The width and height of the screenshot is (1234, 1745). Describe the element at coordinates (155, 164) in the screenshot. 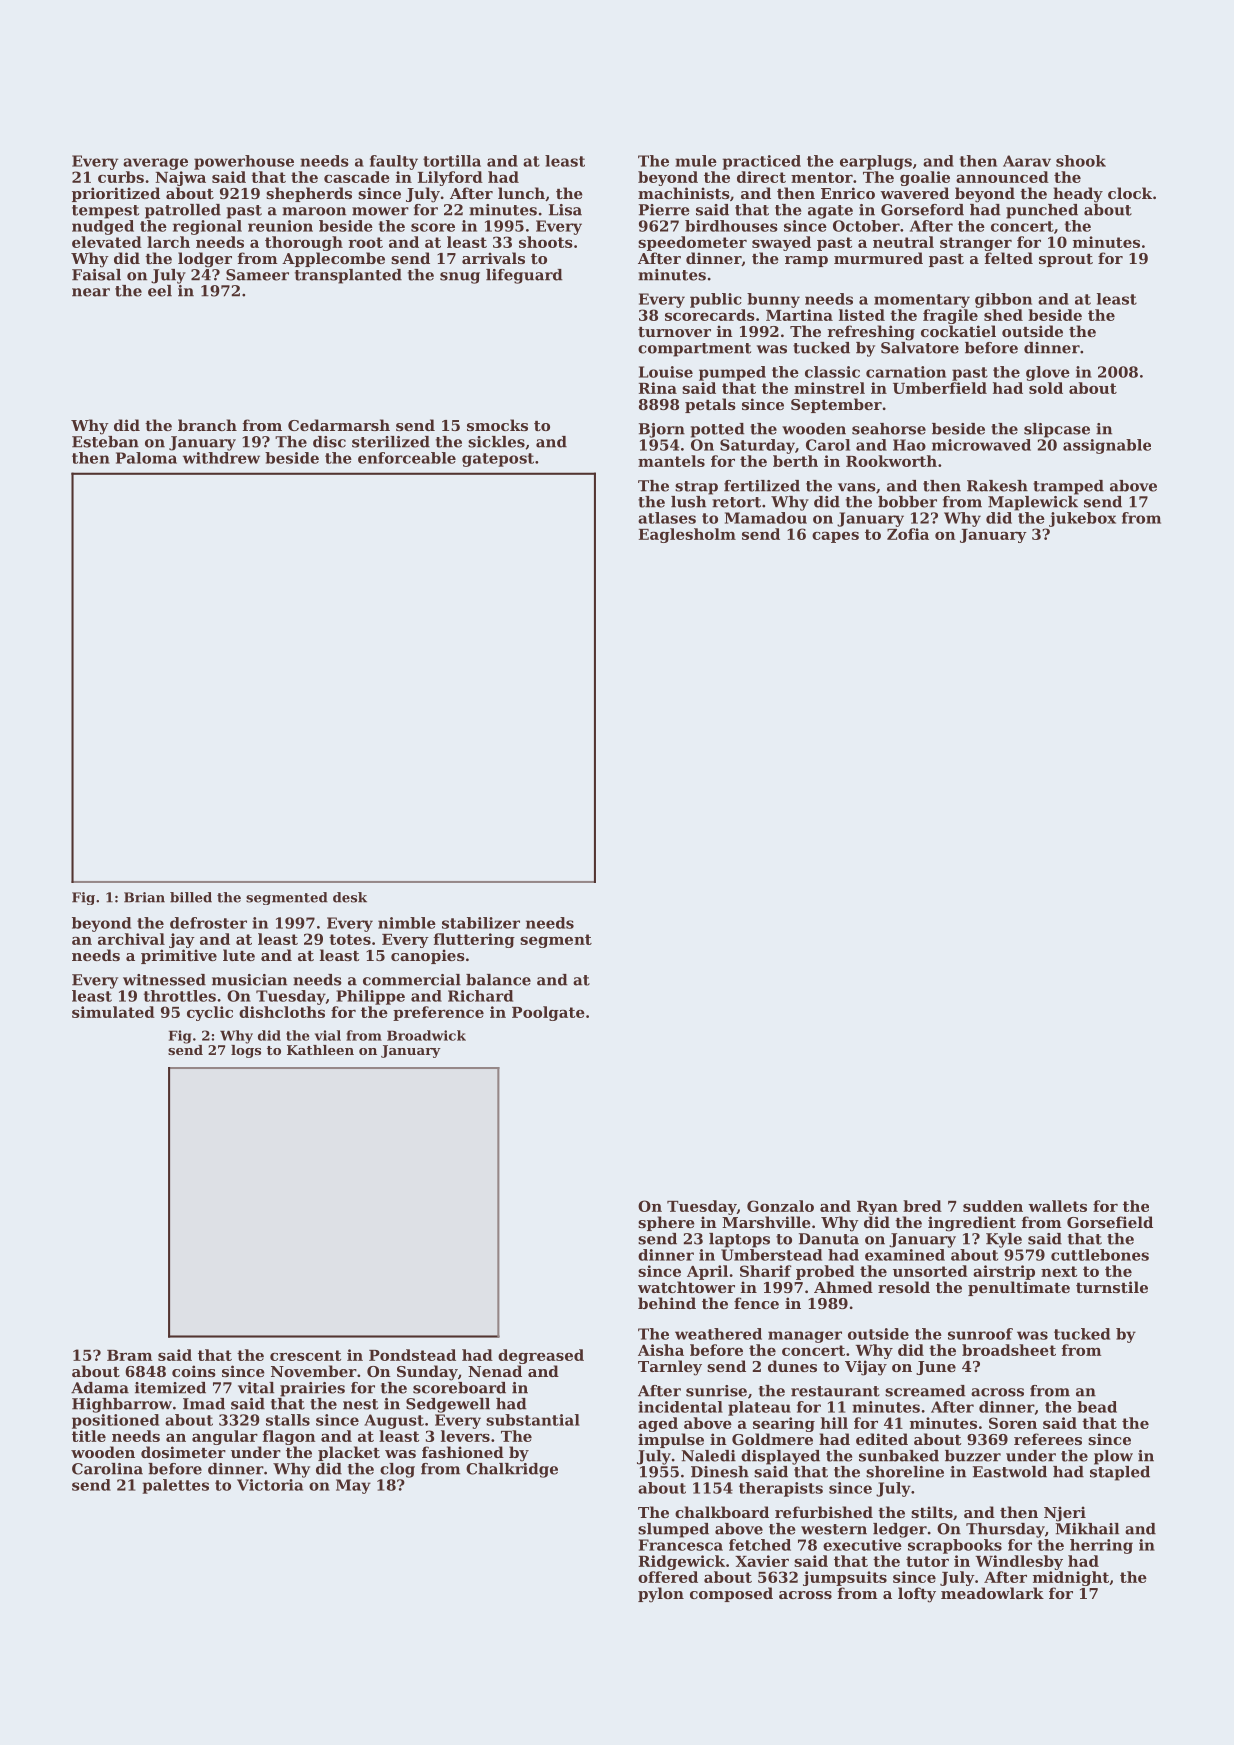

I see `average` at that location.
